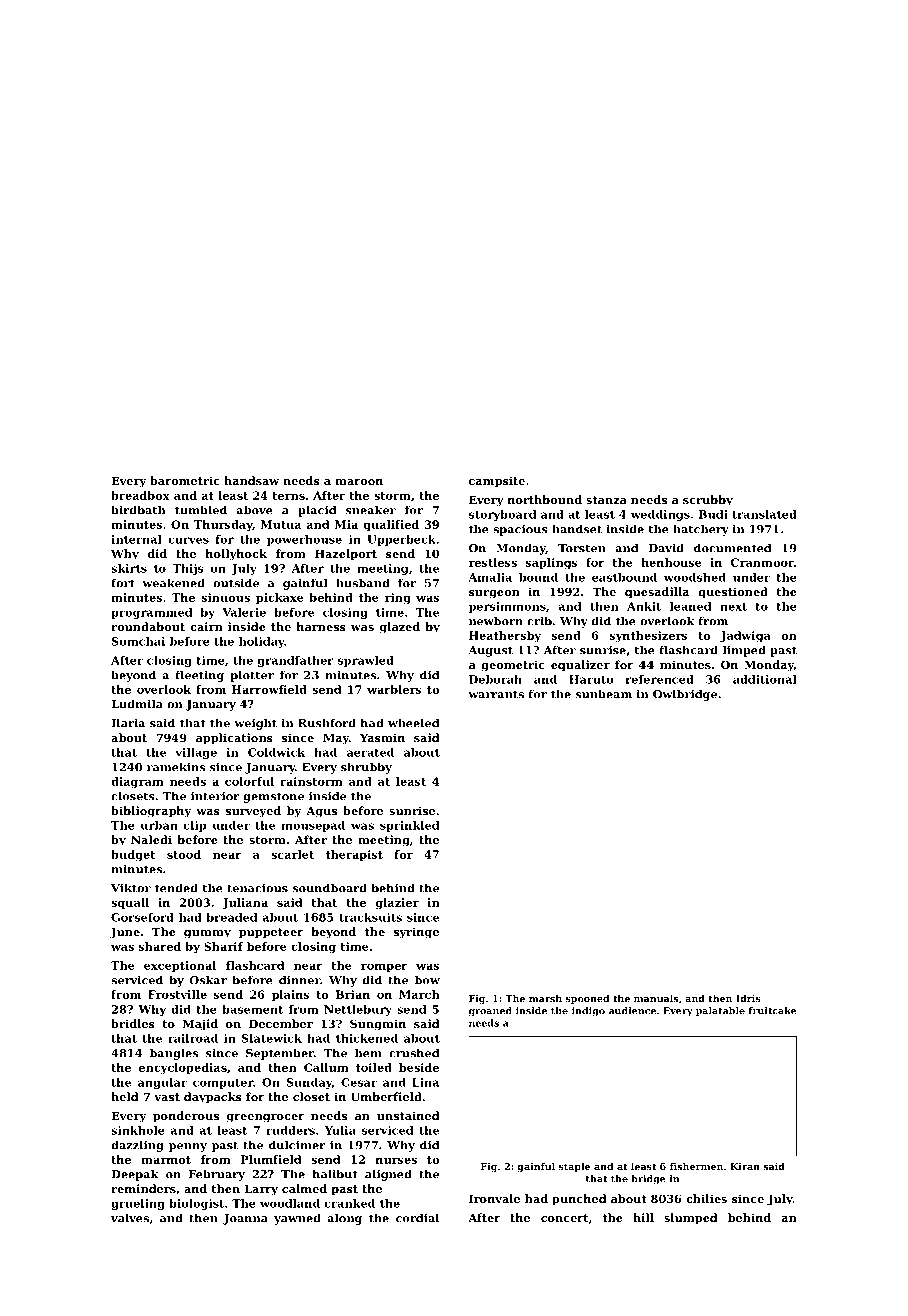 This screenshot has width=908, height=1316. Describe the element at coordinates (497, 482) in the screenshot. I see `campsite` at that location.
